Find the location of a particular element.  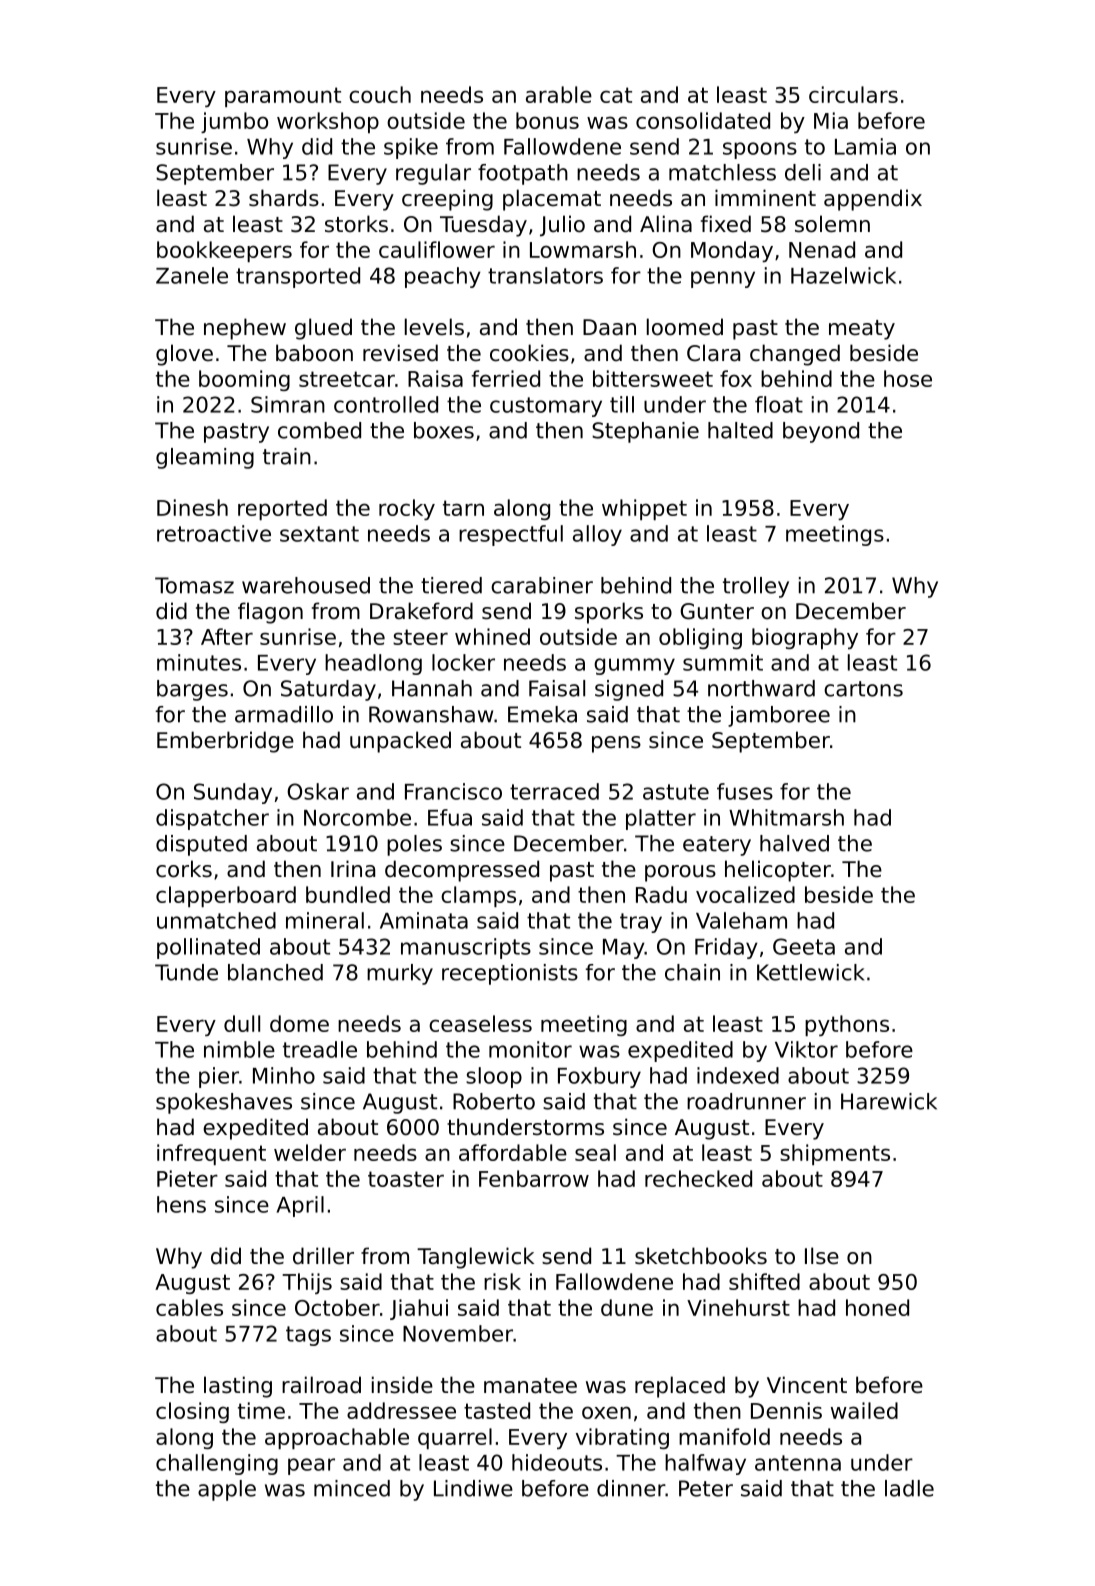

welder is located at coordinates (310, 1152).
